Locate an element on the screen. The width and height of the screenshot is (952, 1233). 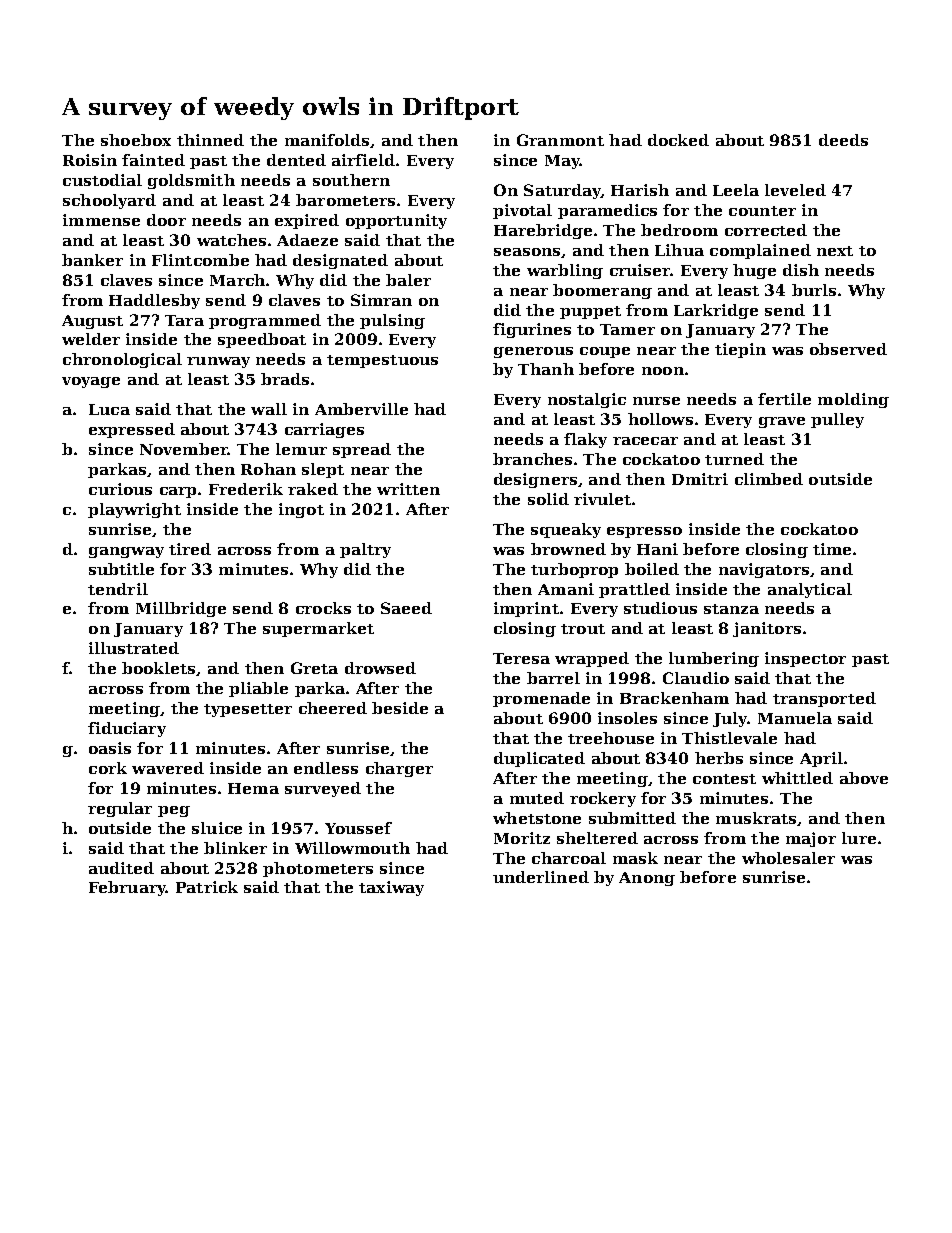
audited is located at coordinates (121, 868).
